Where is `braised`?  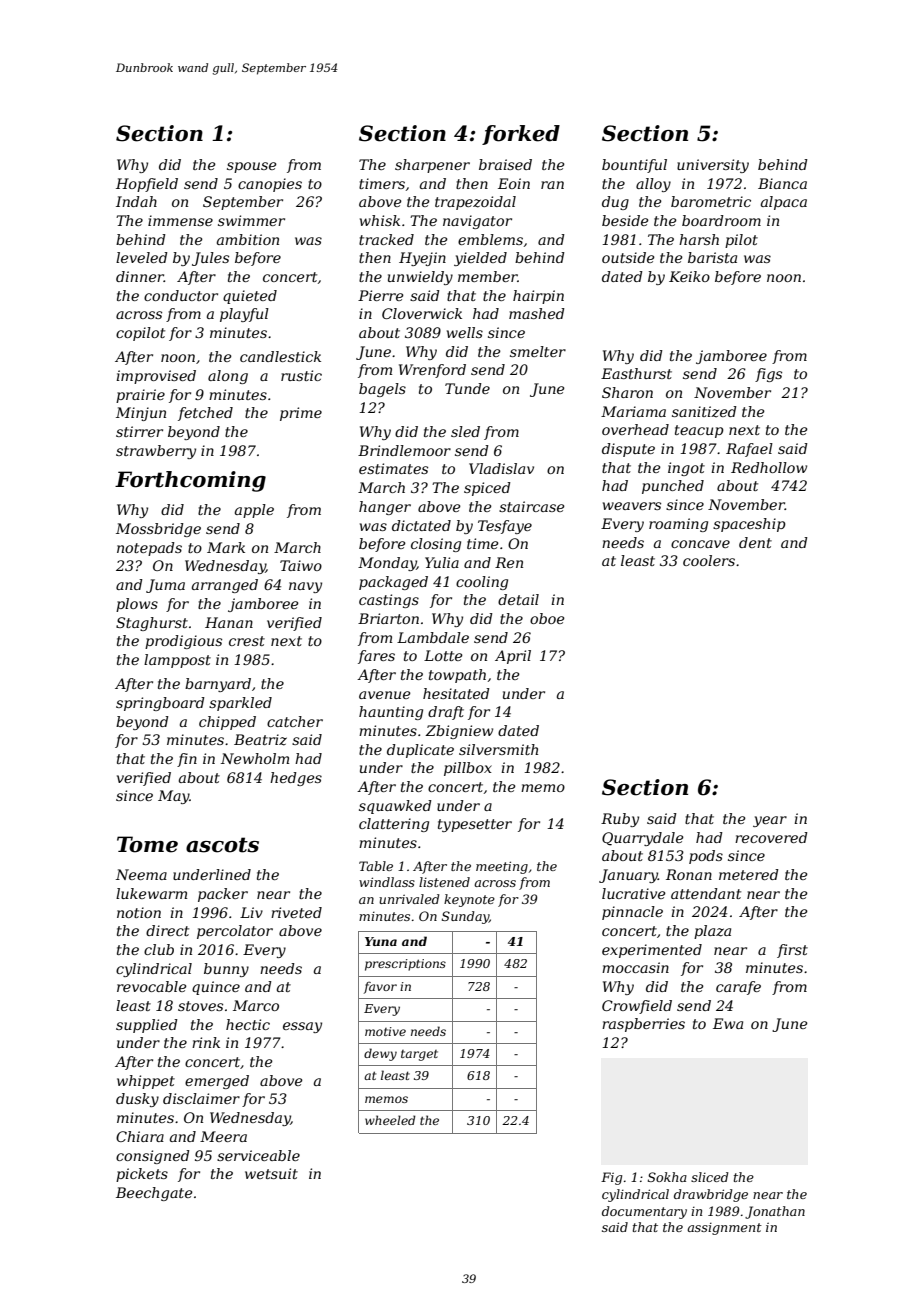
braised is located at coordinates (505, 164).
